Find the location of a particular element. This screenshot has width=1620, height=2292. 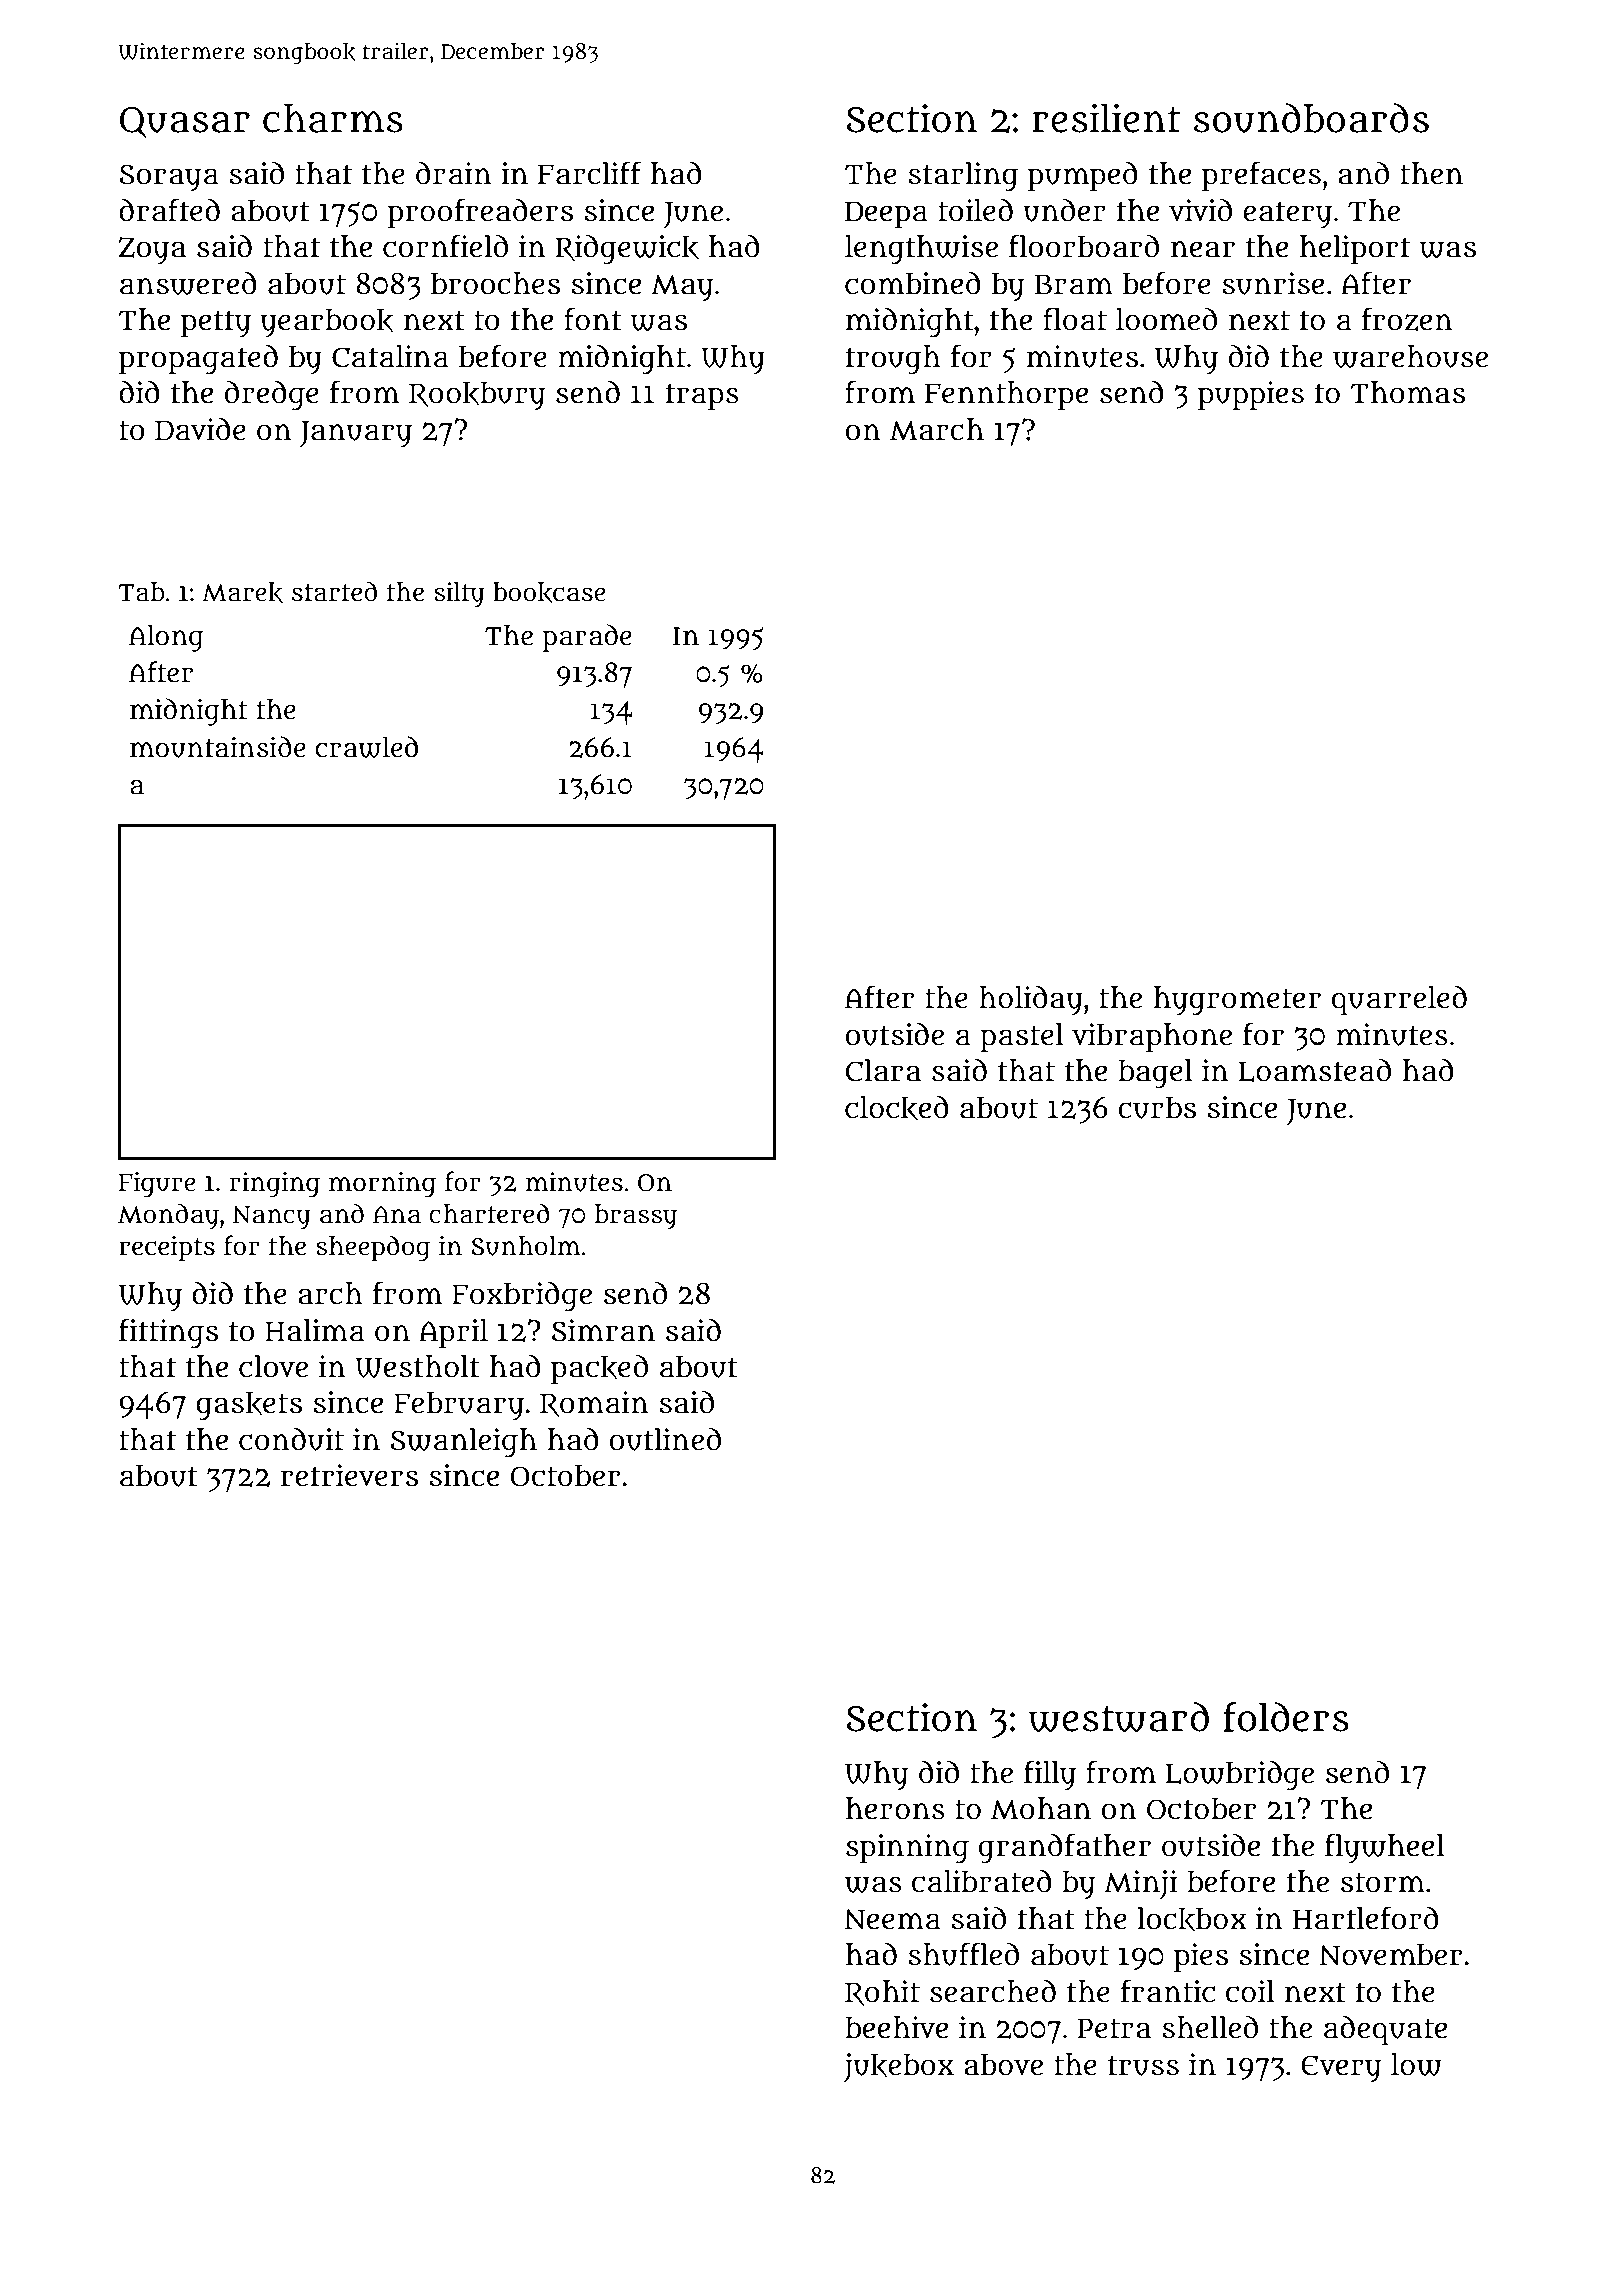

curbs is located at coordinates (1157, 1107).
